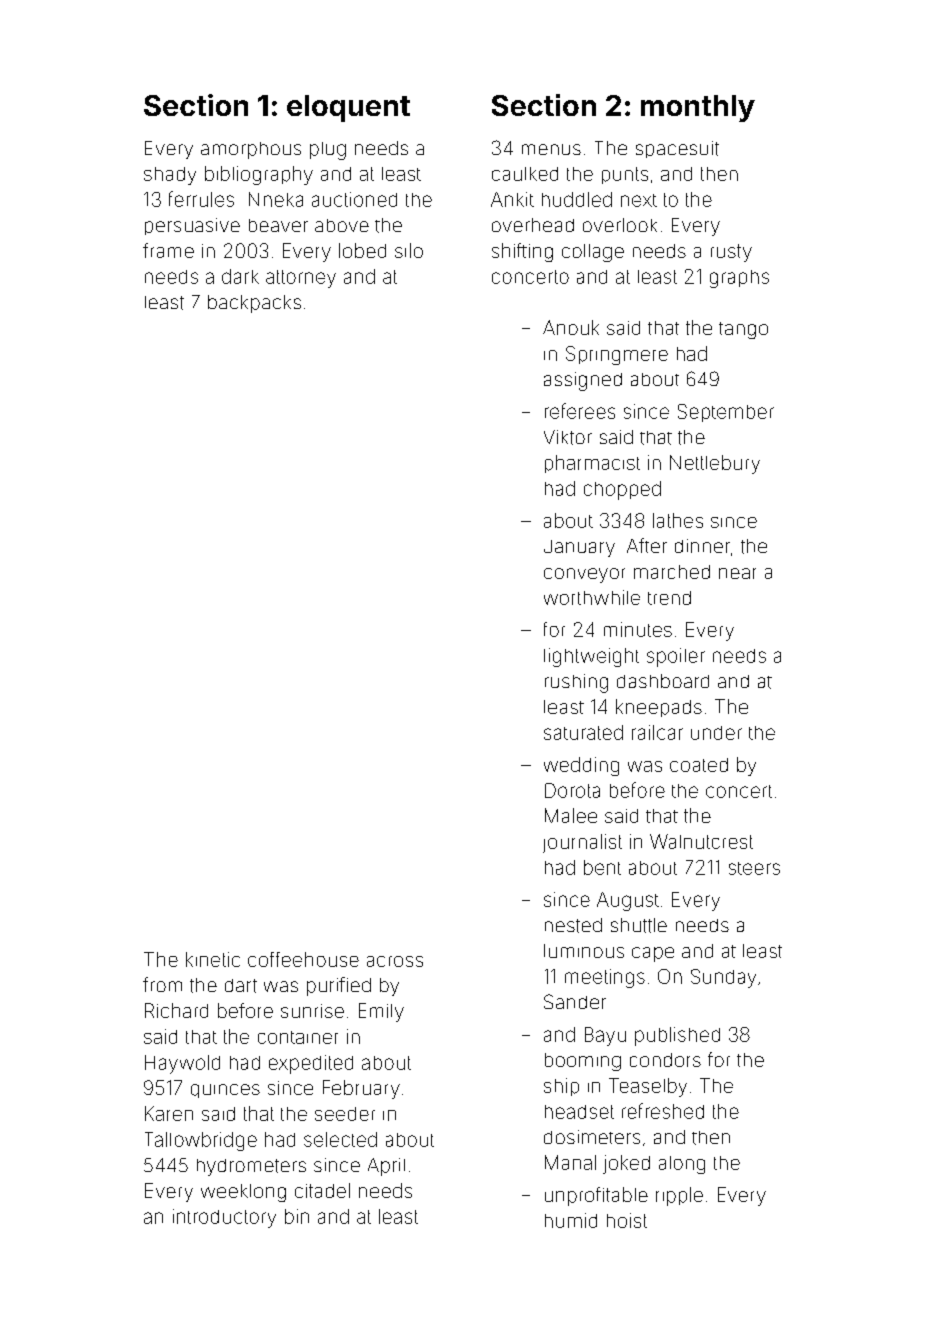 Image resolution: width=931 pixels, height=1323 pixels. Describe the element at coordinates (339, 986) in the page. I see `purified` at that location.
